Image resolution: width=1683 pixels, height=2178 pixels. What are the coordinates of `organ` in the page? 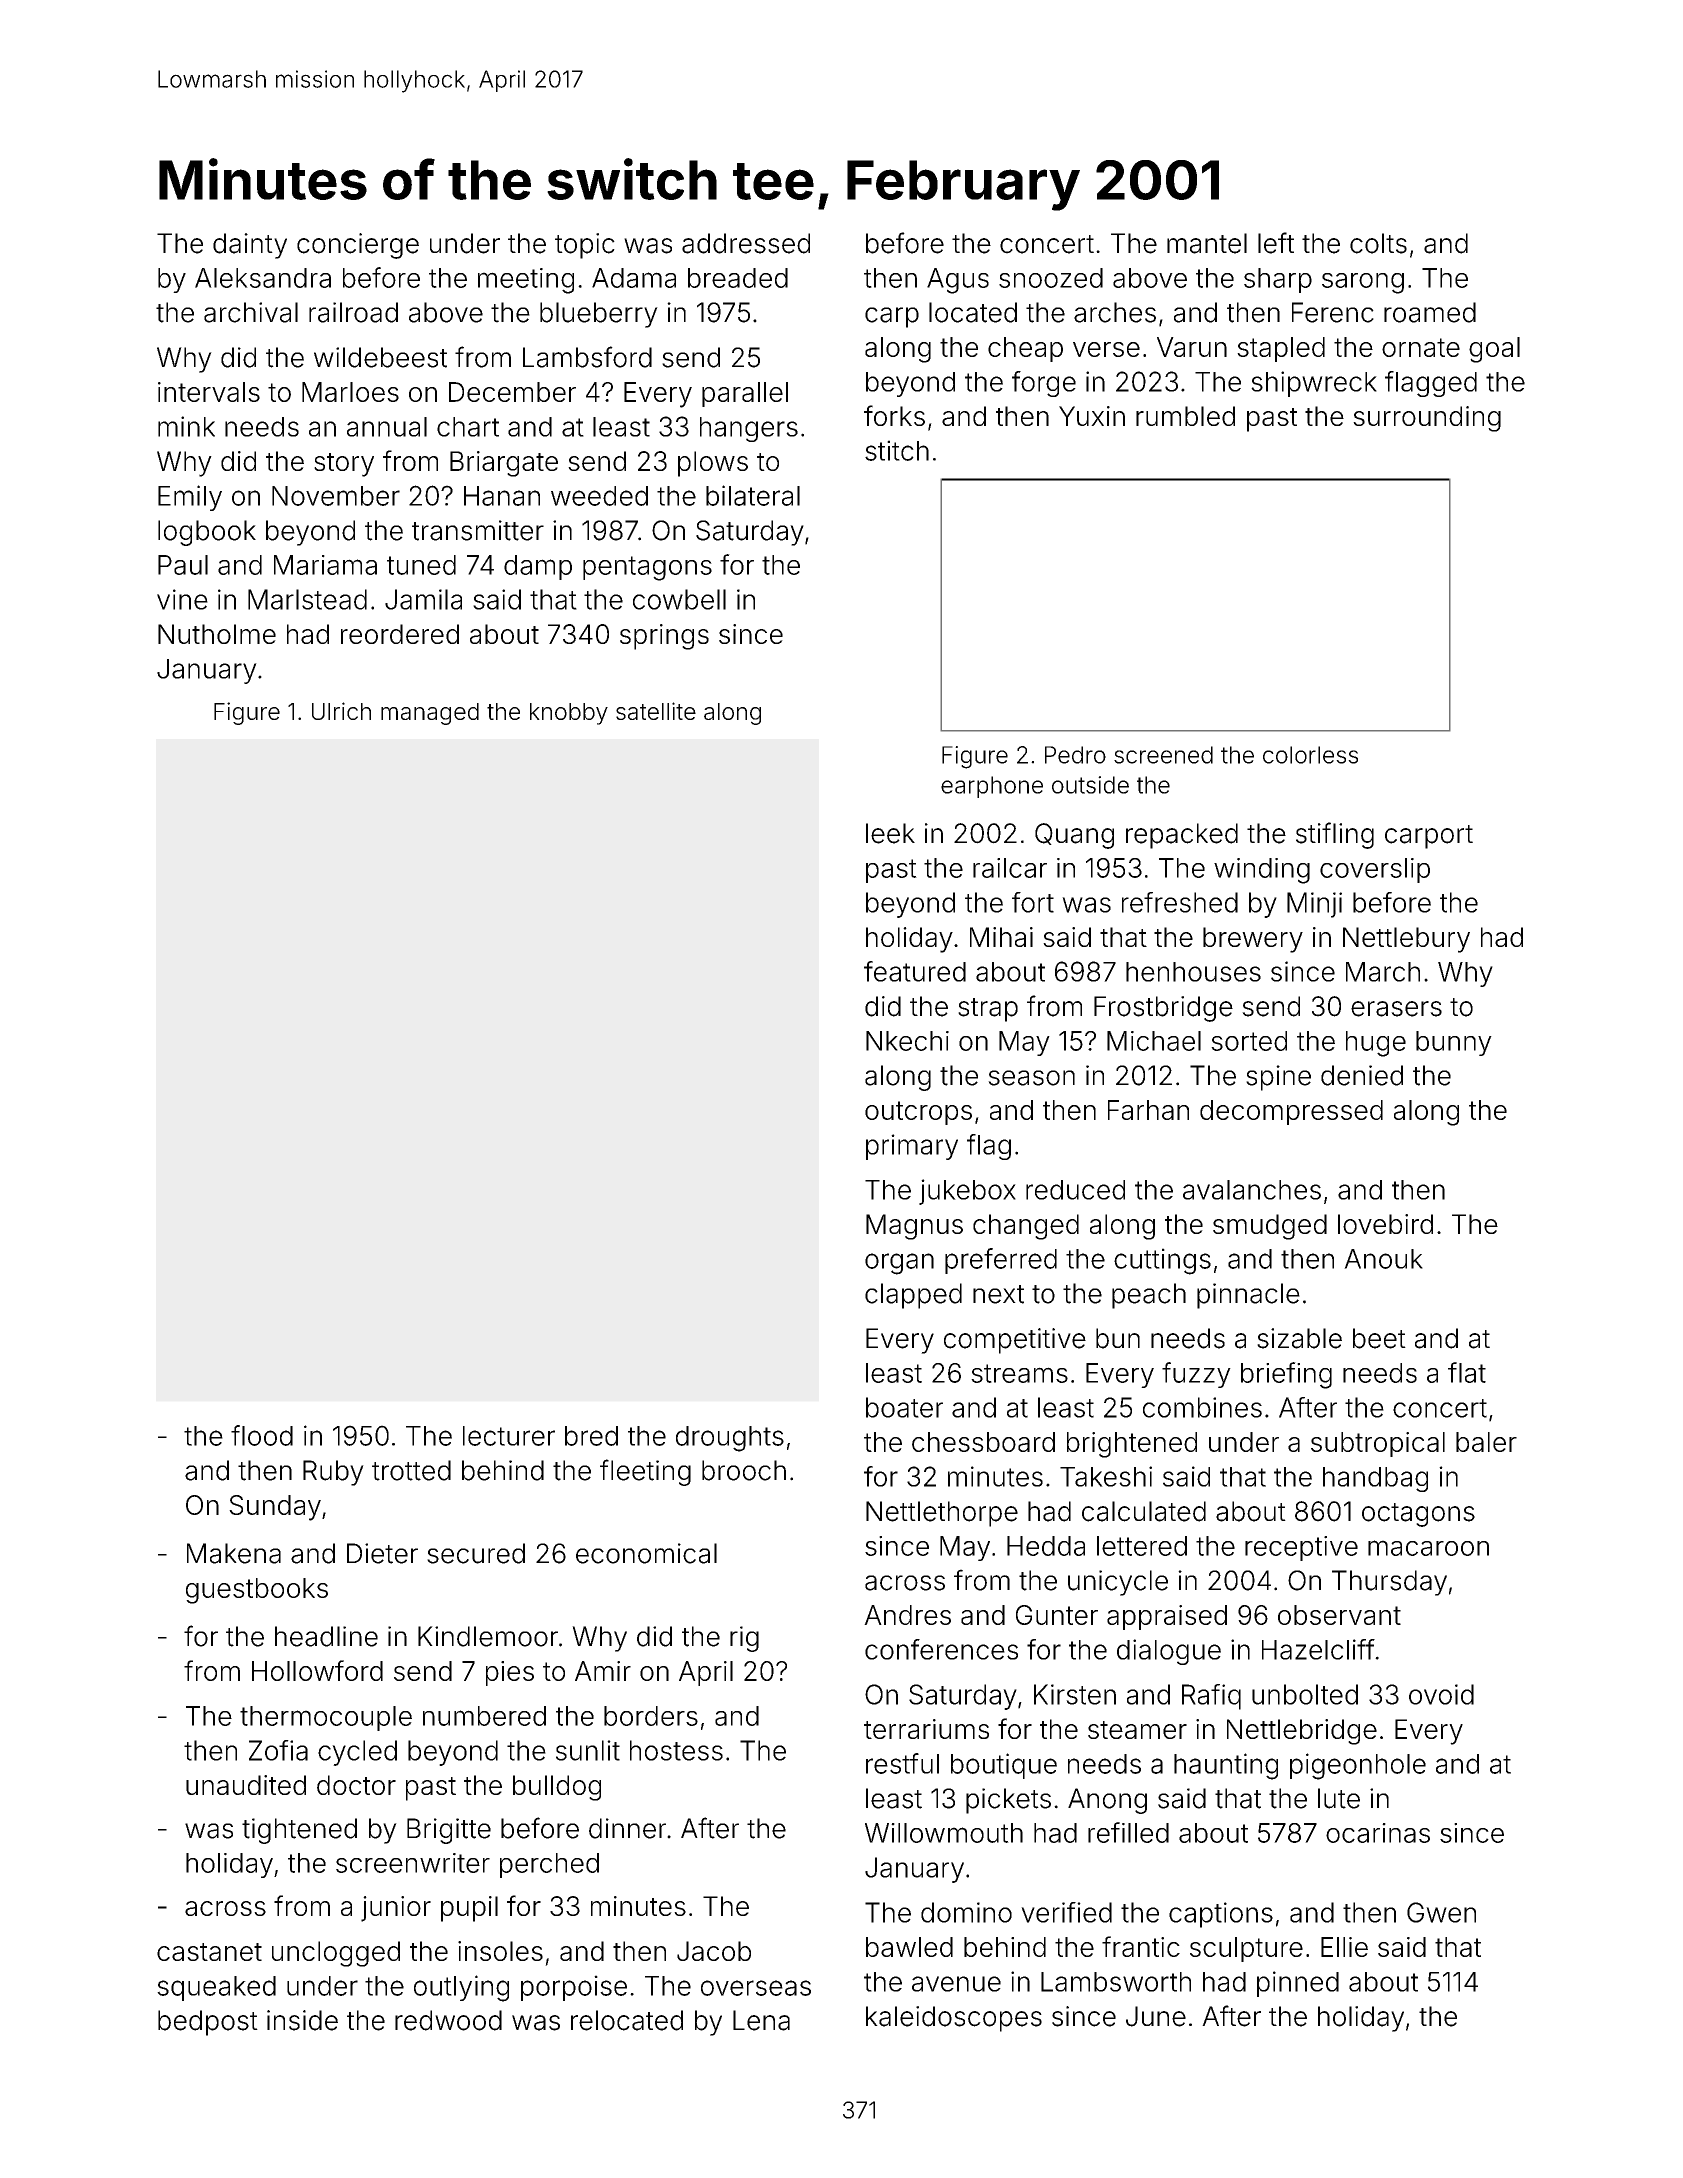 It's located at (899, 1264).
